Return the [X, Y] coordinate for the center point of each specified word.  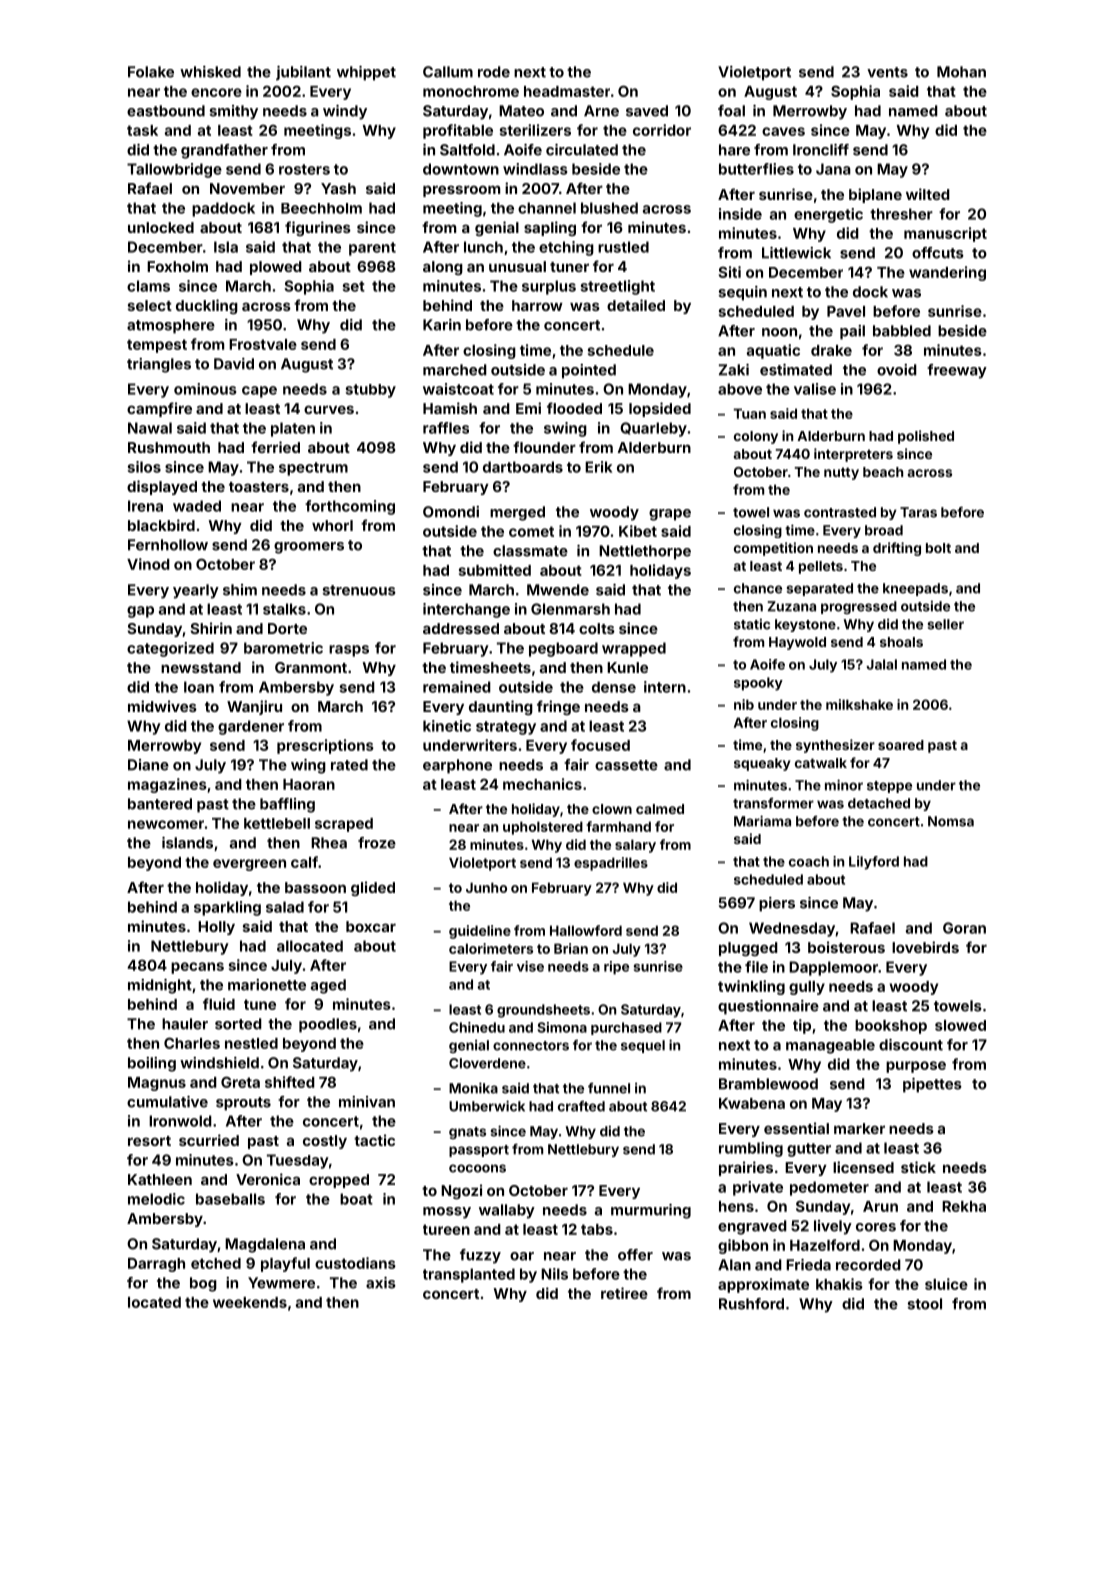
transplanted [469, 1275]
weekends [250, 1302]
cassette [626, 765]
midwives [162, 706]
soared [901, 745]
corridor [662, 130]
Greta [240, 1082]
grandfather [224, 151]
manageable [830, 1046]
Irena [145, 506]
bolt [938, 548]
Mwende [558, 590]
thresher [901, 214]
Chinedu [477, 1027]
